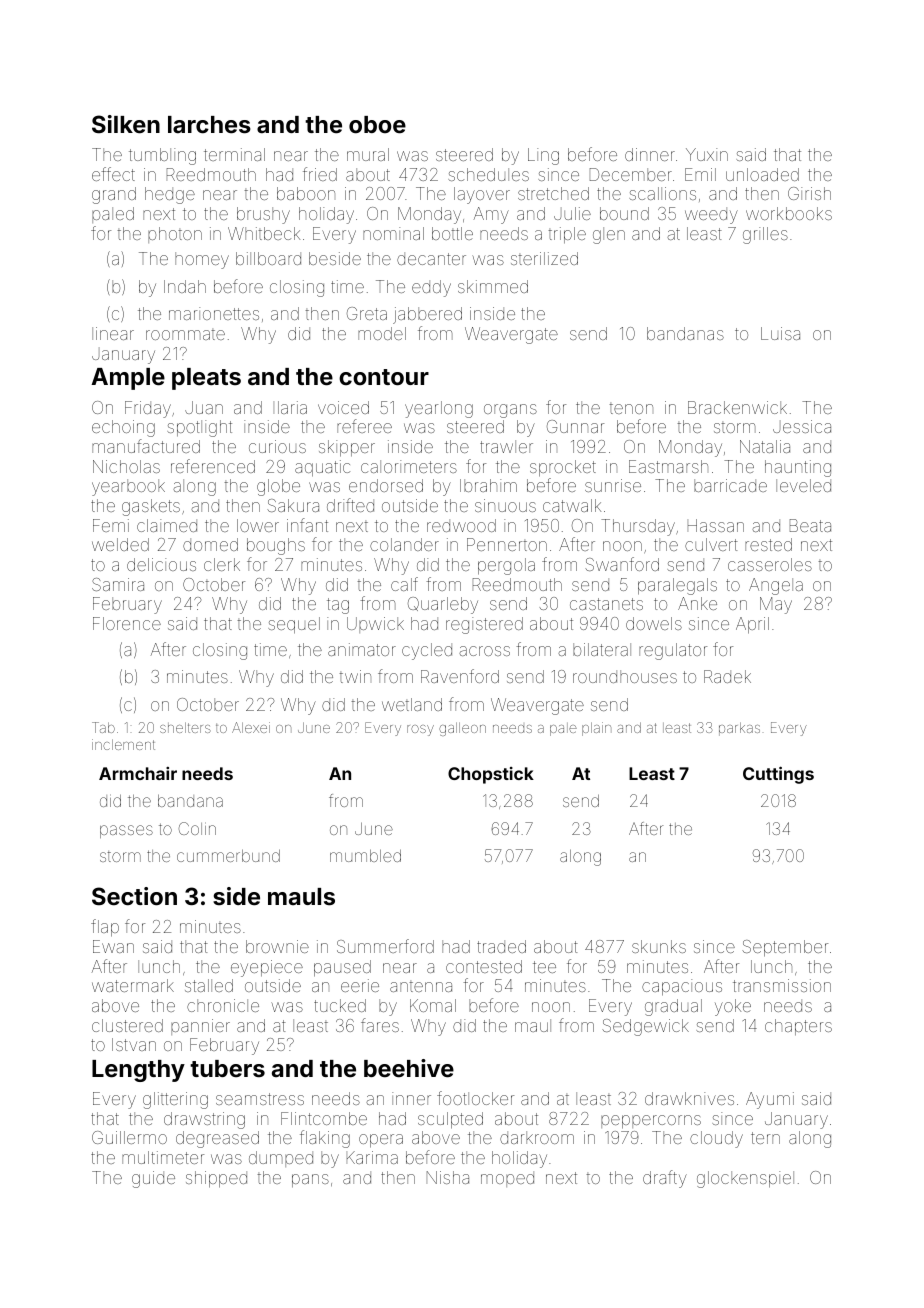 Image resolution: width=924 pixels, height=1308 pixels. I want to click on September, so click(785, 948).
